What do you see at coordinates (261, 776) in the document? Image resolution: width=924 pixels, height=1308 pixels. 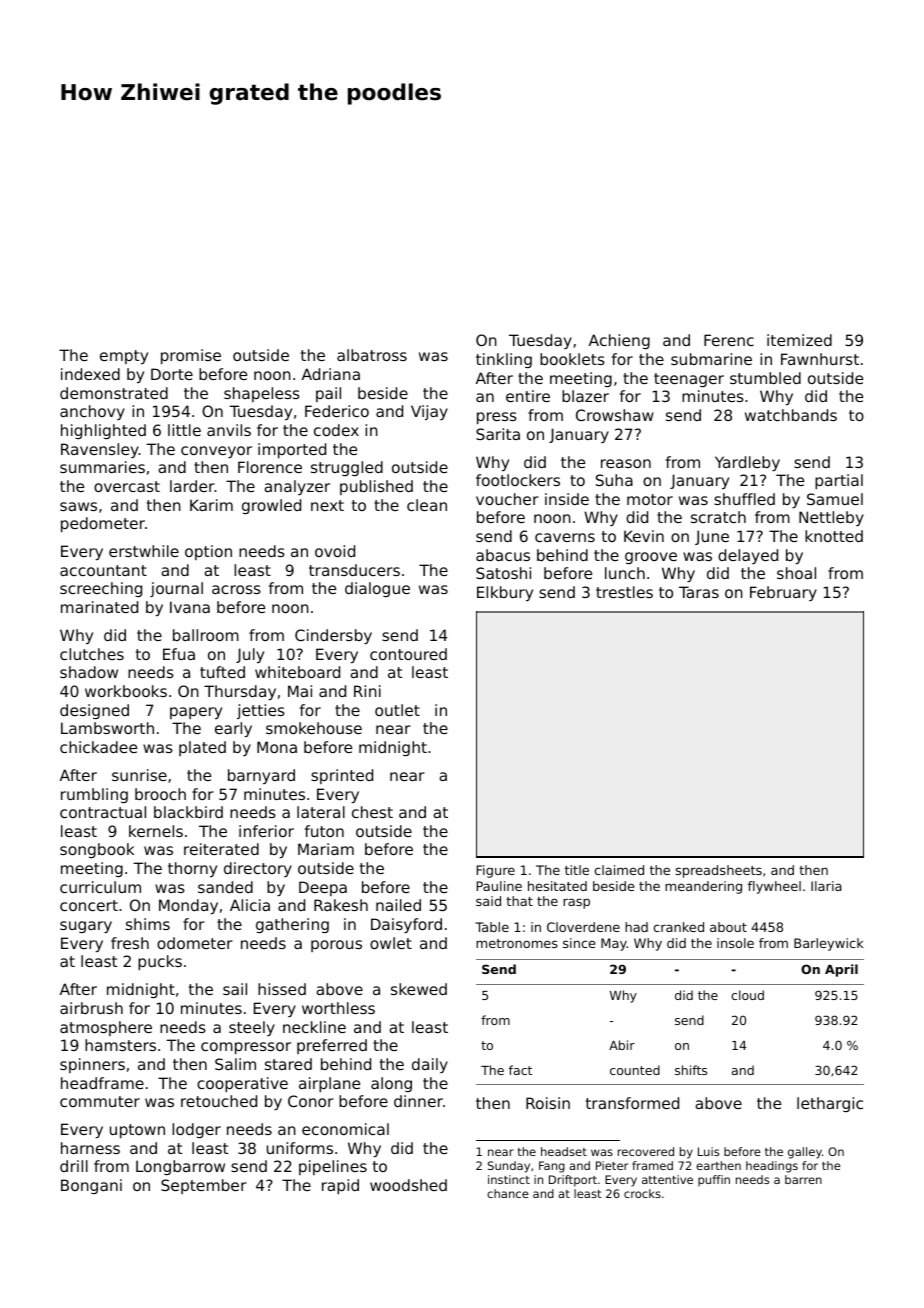 I see `barnyard` at bounding box center [261, 776].
